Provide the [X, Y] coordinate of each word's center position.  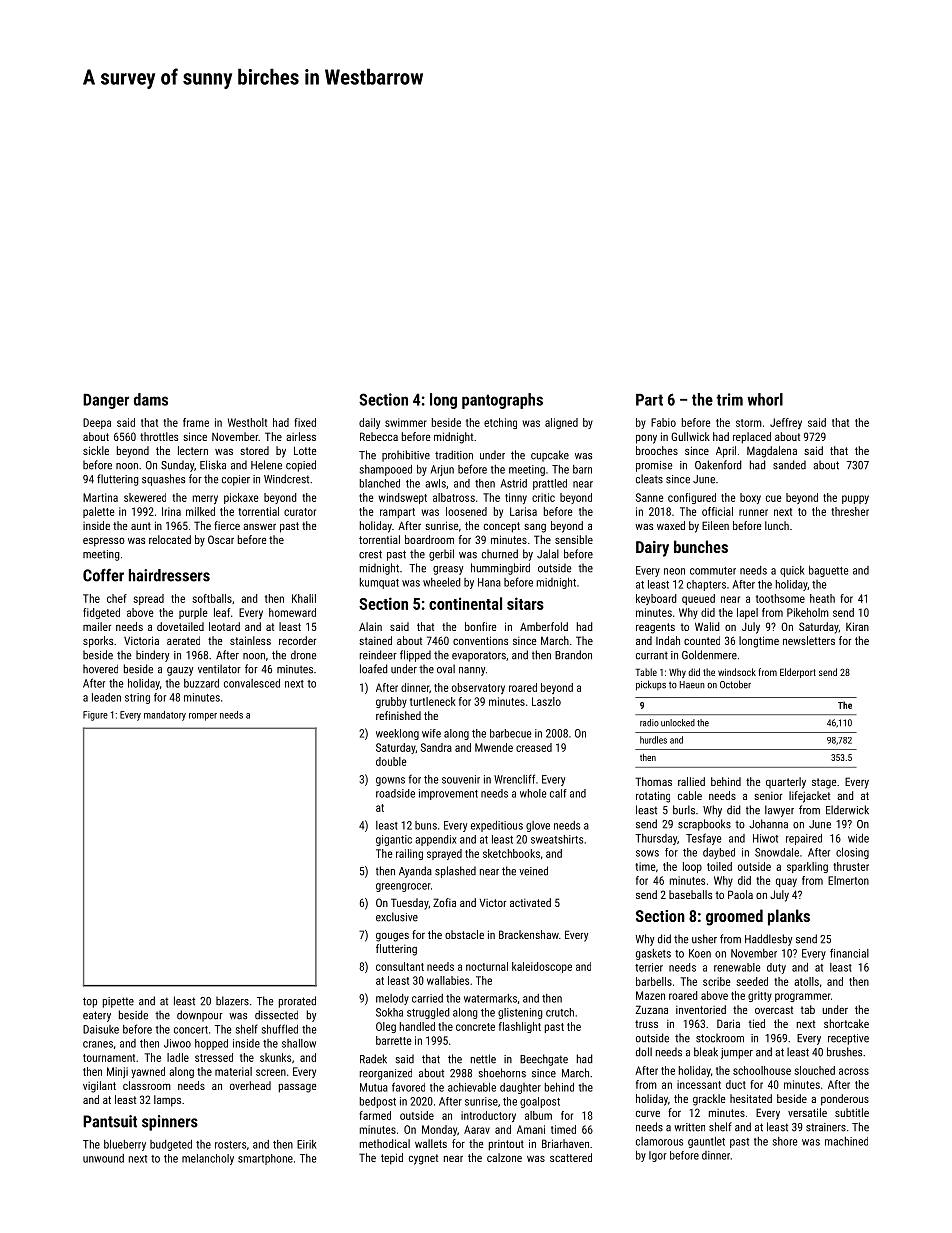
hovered [100, 669]
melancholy [208, 1159]
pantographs [502, 401]
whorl [765, 399]
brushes [844, 1052]
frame [196, 422]
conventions [480, 640]
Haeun [692, 685]
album [538, 1115]
